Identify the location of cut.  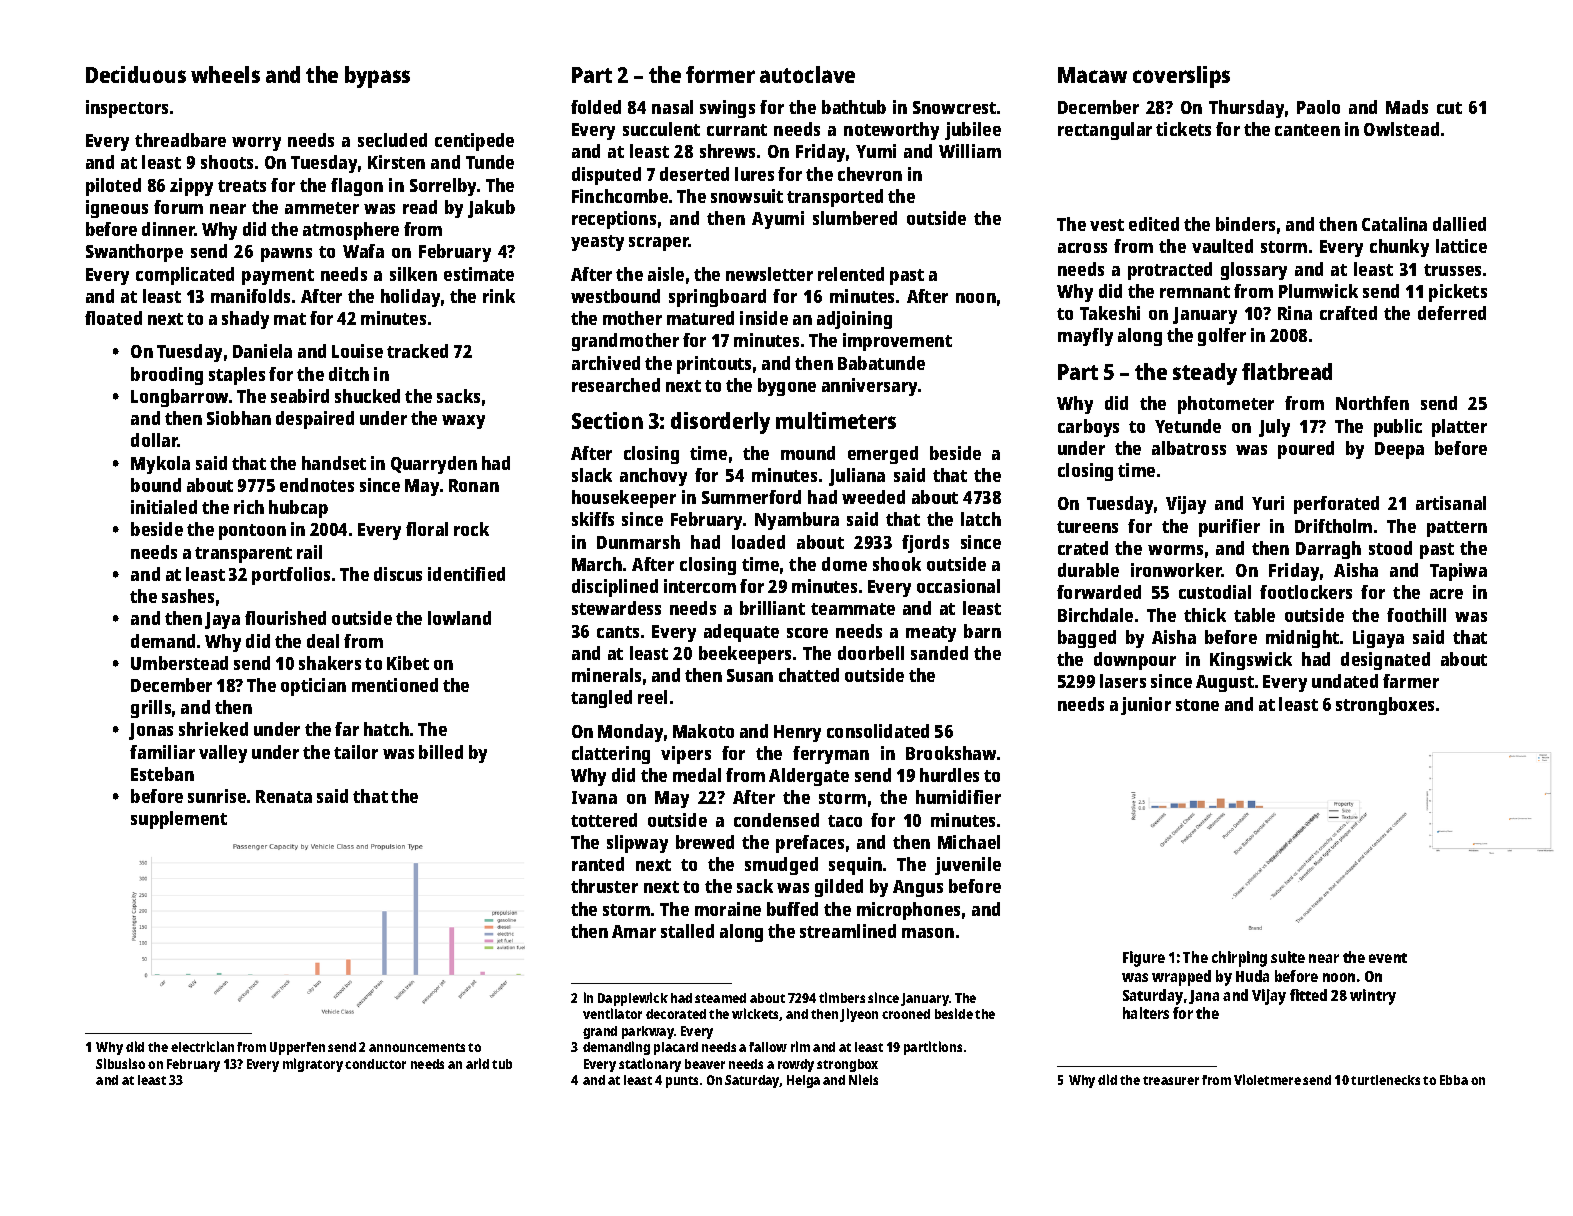
(1449, 108).
